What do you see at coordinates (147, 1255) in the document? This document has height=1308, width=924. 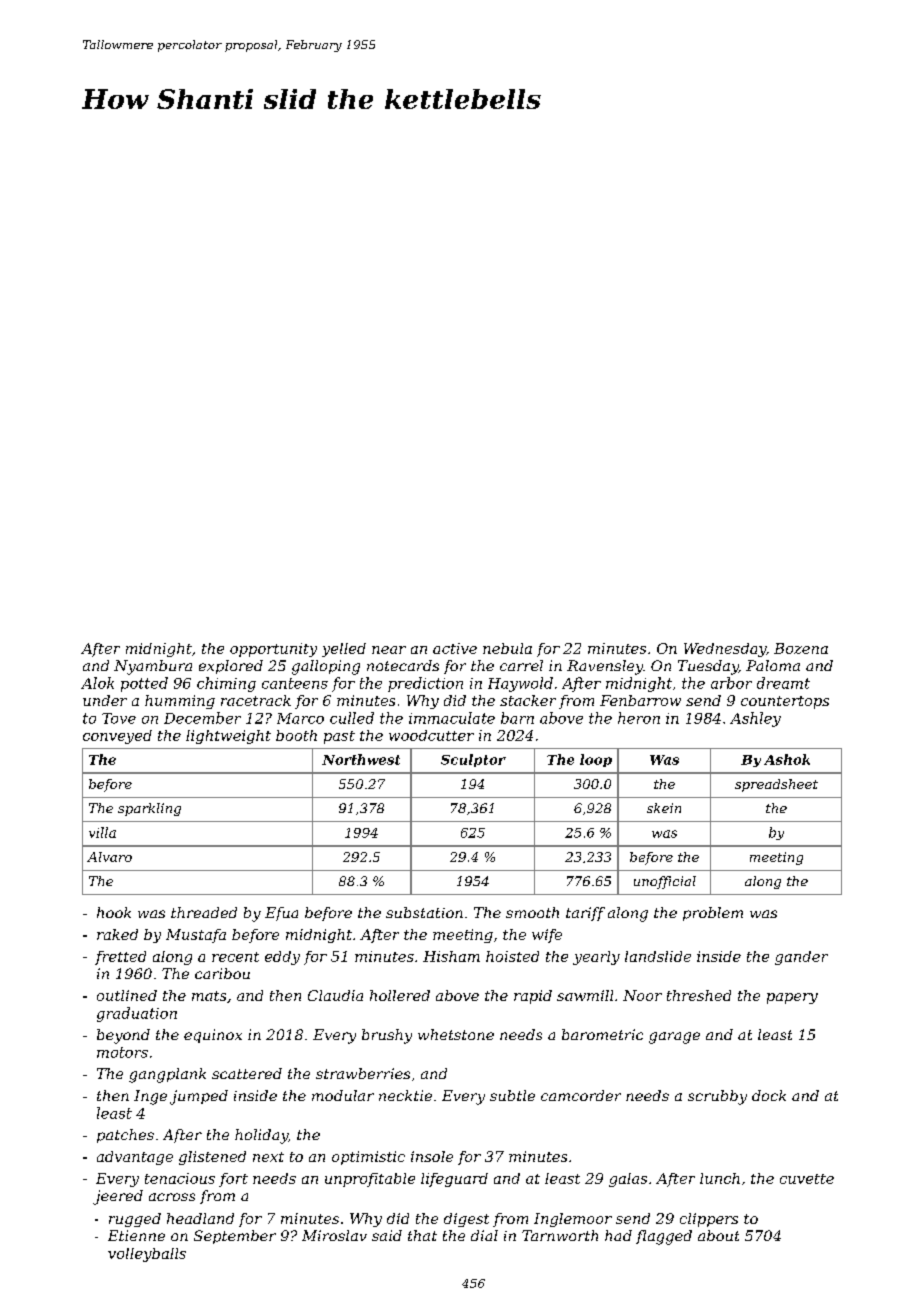 I see `volleyballs` at bounding box center [147, 1255].
